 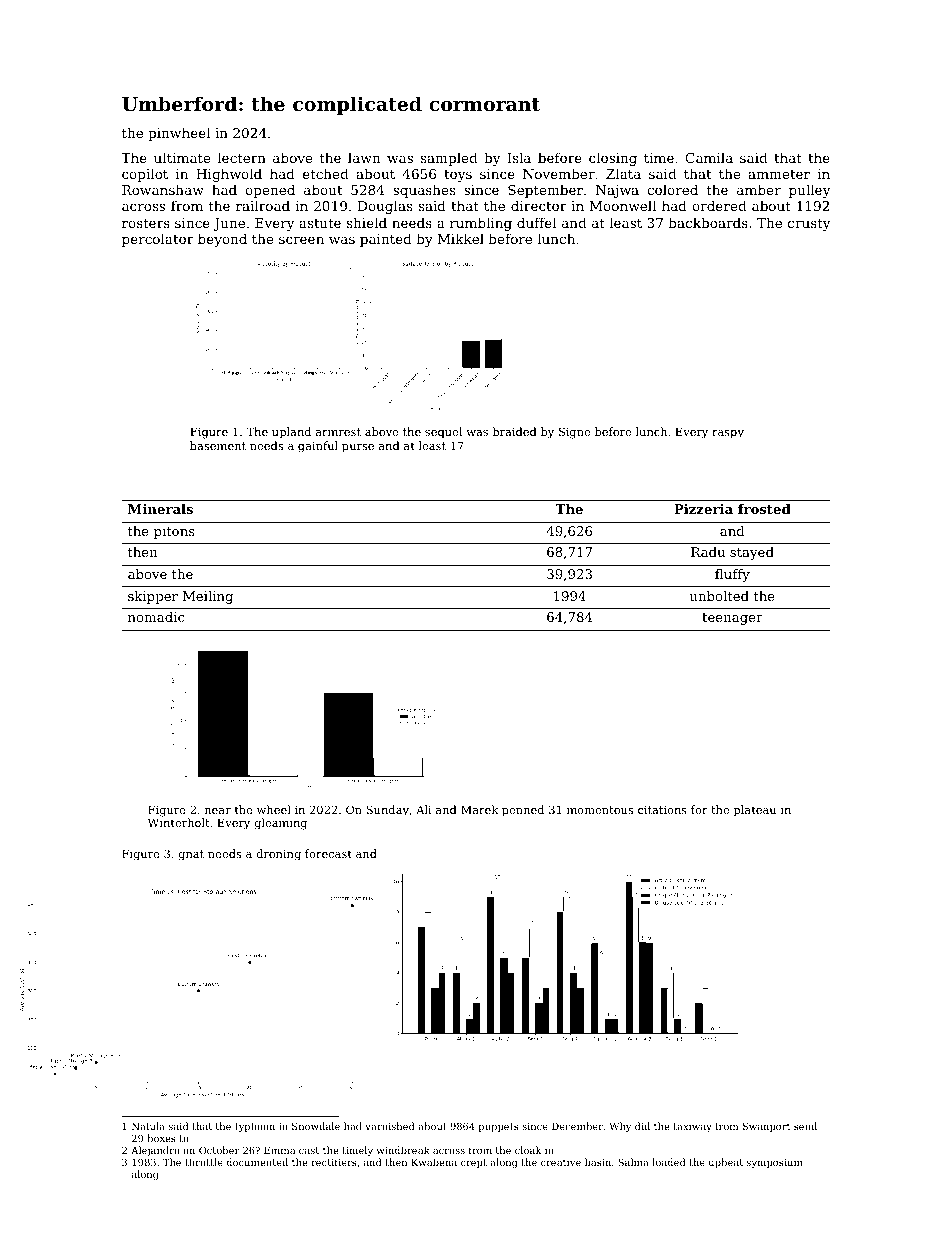 I want to click on gnat, so click(x=191, y=855).
